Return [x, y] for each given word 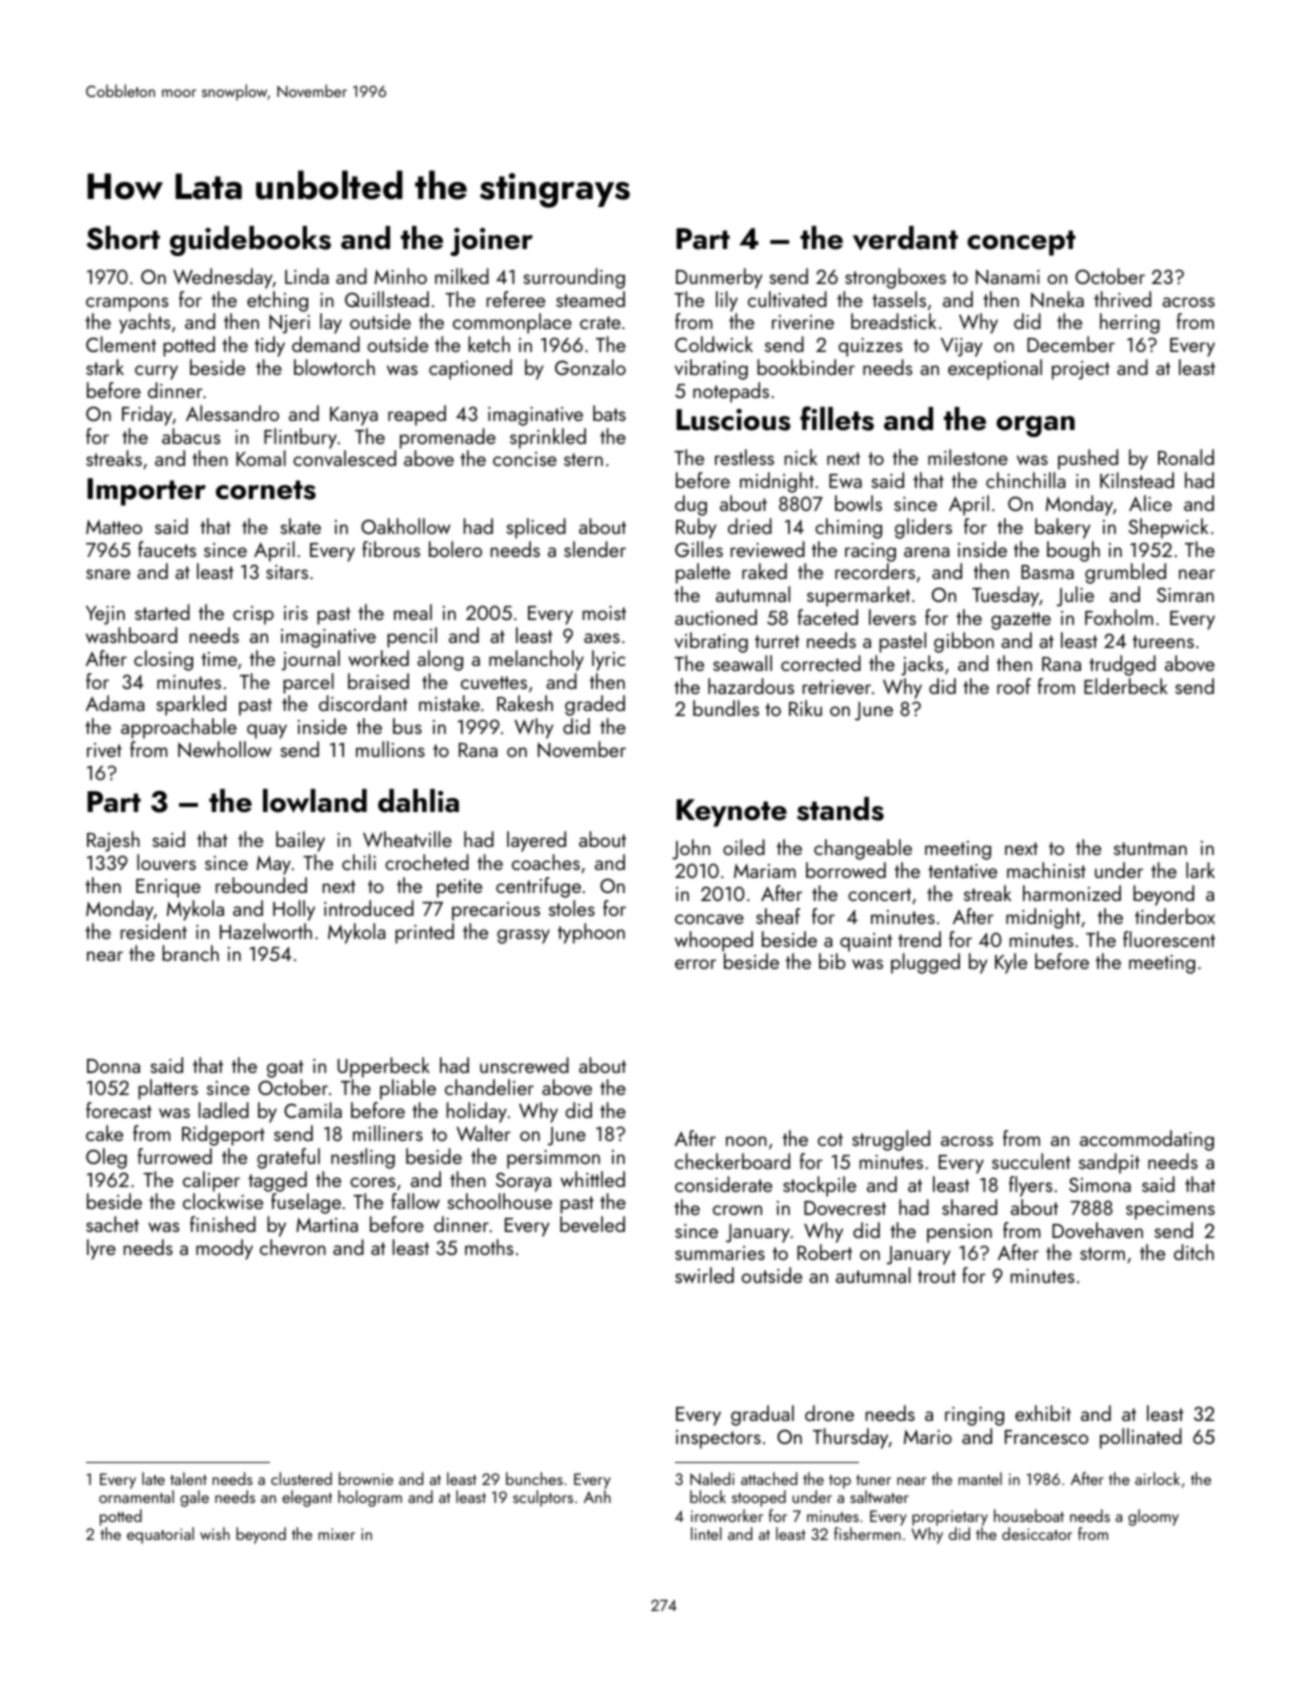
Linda [307, 276]
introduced [369, 908]
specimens [1170, 1210]
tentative [962, 871]
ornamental [136, 1496]
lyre [101, 1249]
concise [525, 459]
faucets [167, 549]
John [691, 849]
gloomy [1153, 1517]
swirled [704, 1275]
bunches [534, 1478]
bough [1073, 551]
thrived [1122, 299]
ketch [489, 344]
